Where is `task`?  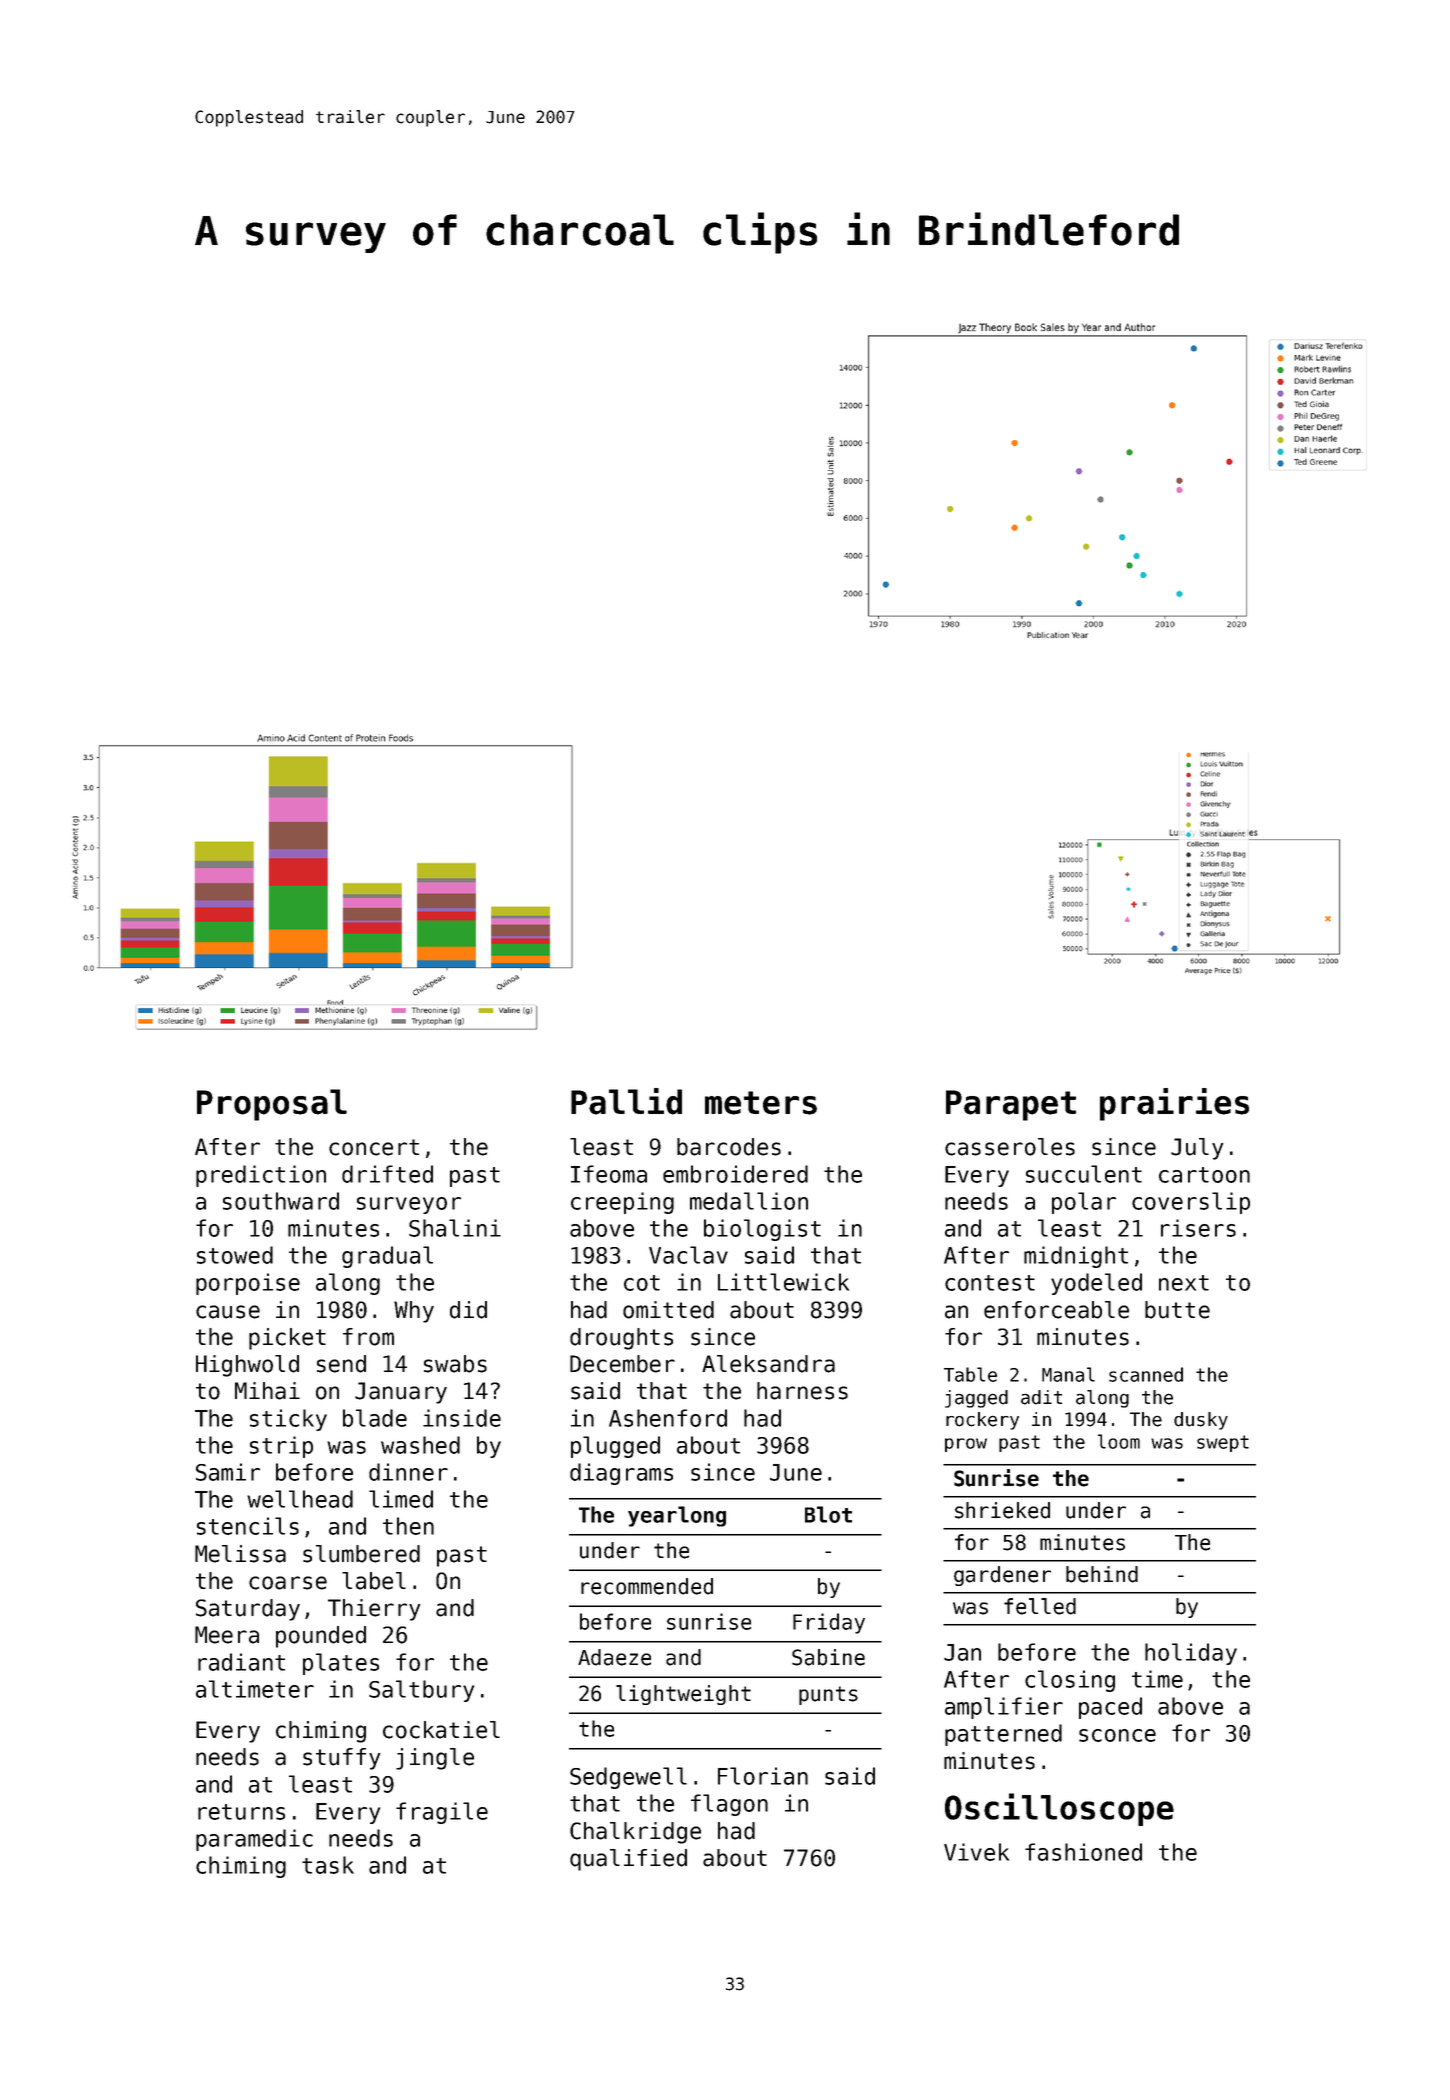
task is located at coordinates (328, 1865).
